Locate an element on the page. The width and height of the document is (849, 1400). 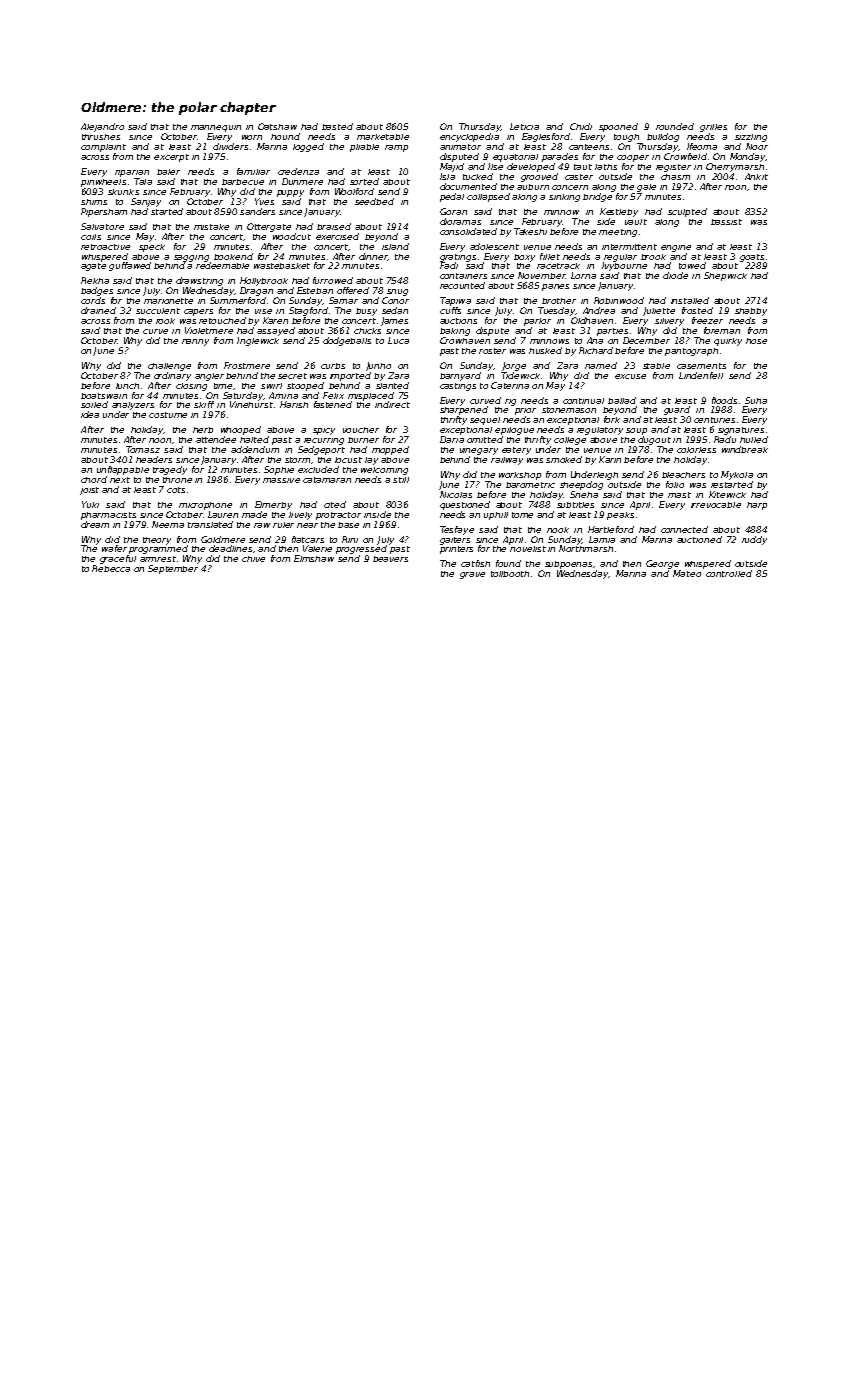
Oatshaw is located at coordinates (277, 126).
